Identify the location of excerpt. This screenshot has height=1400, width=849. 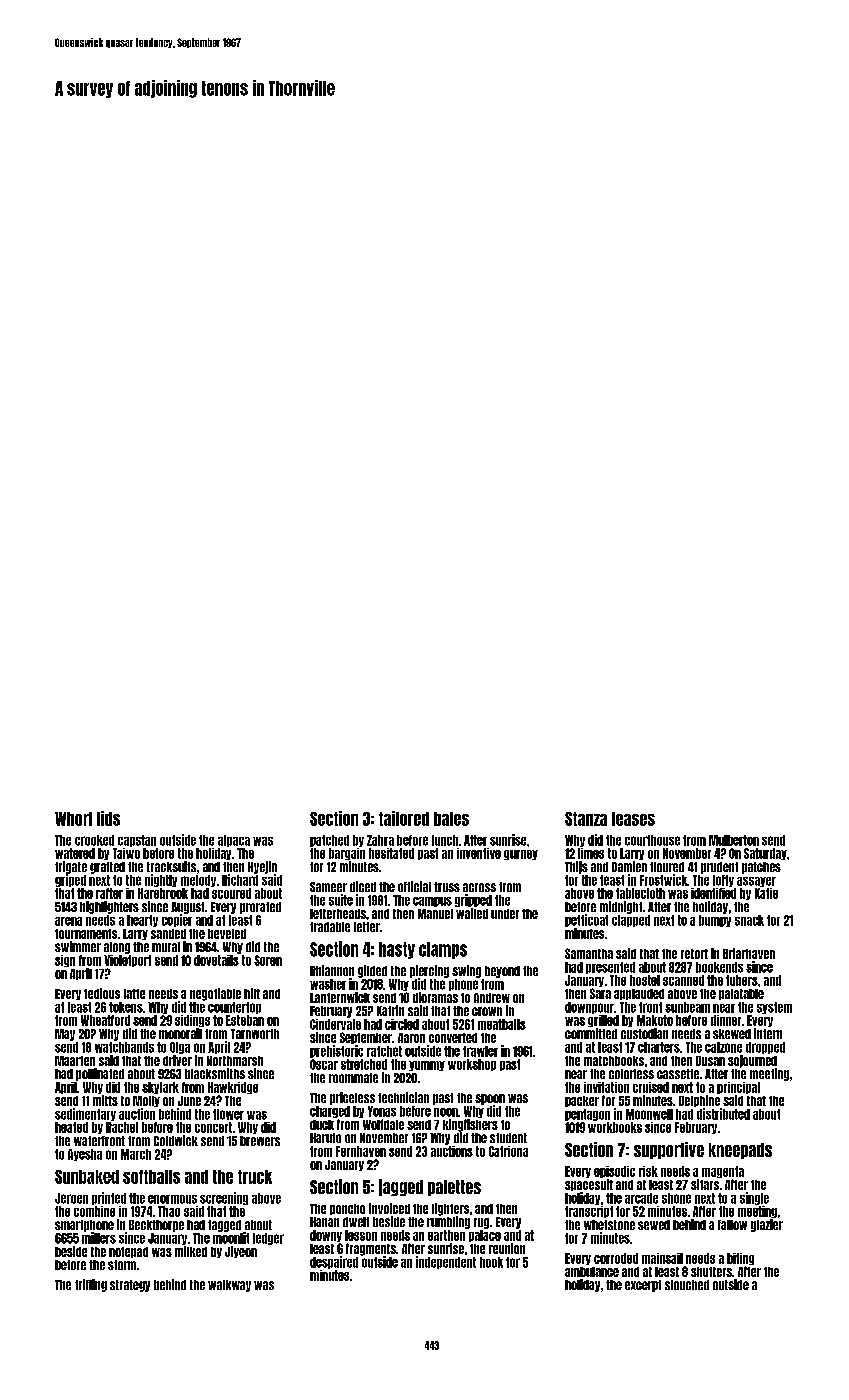
(643, 1286).
